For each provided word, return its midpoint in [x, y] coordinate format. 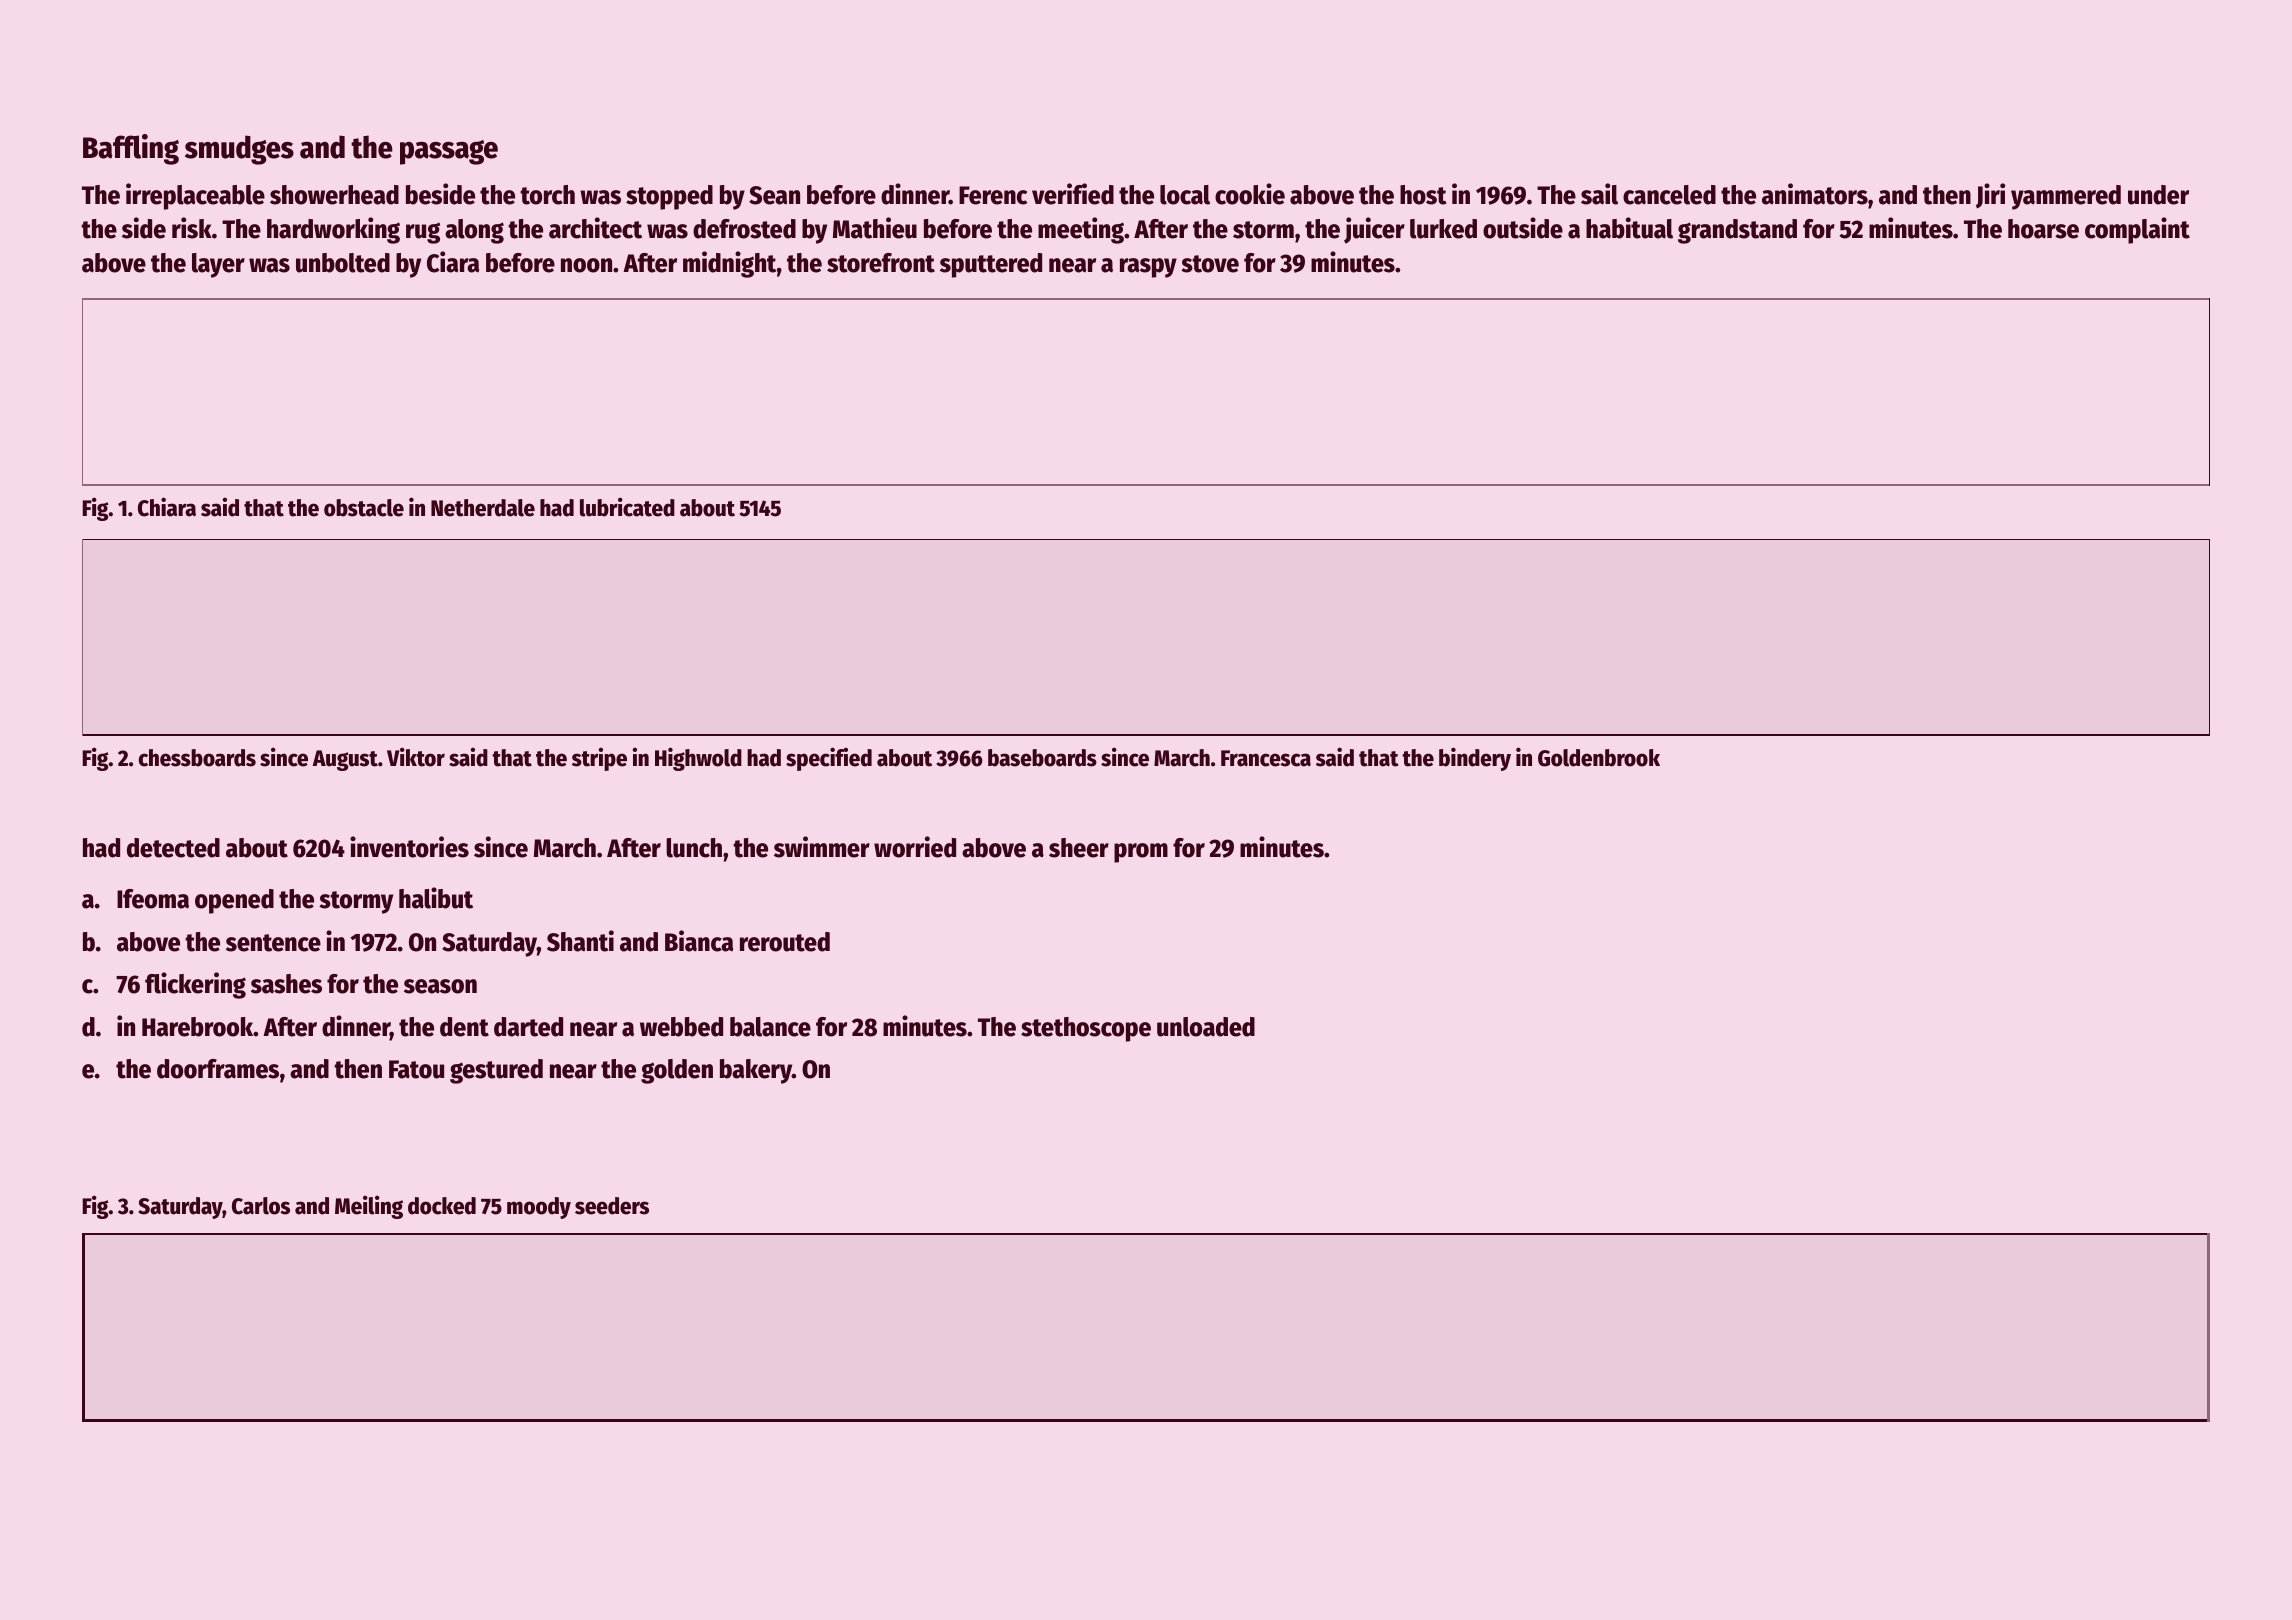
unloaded [1206, 1027]
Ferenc [993, 195]
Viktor [416, 757]
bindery [1475, 759]
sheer [1079, 848]
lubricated [627, 507]
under [2158, 195]
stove [1210, 264]
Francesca [1266, 758]
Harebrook [197, 1027]
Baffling [131, 149]
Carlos [261, 1206]
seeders [612, 1206]
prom [1141, 853]
